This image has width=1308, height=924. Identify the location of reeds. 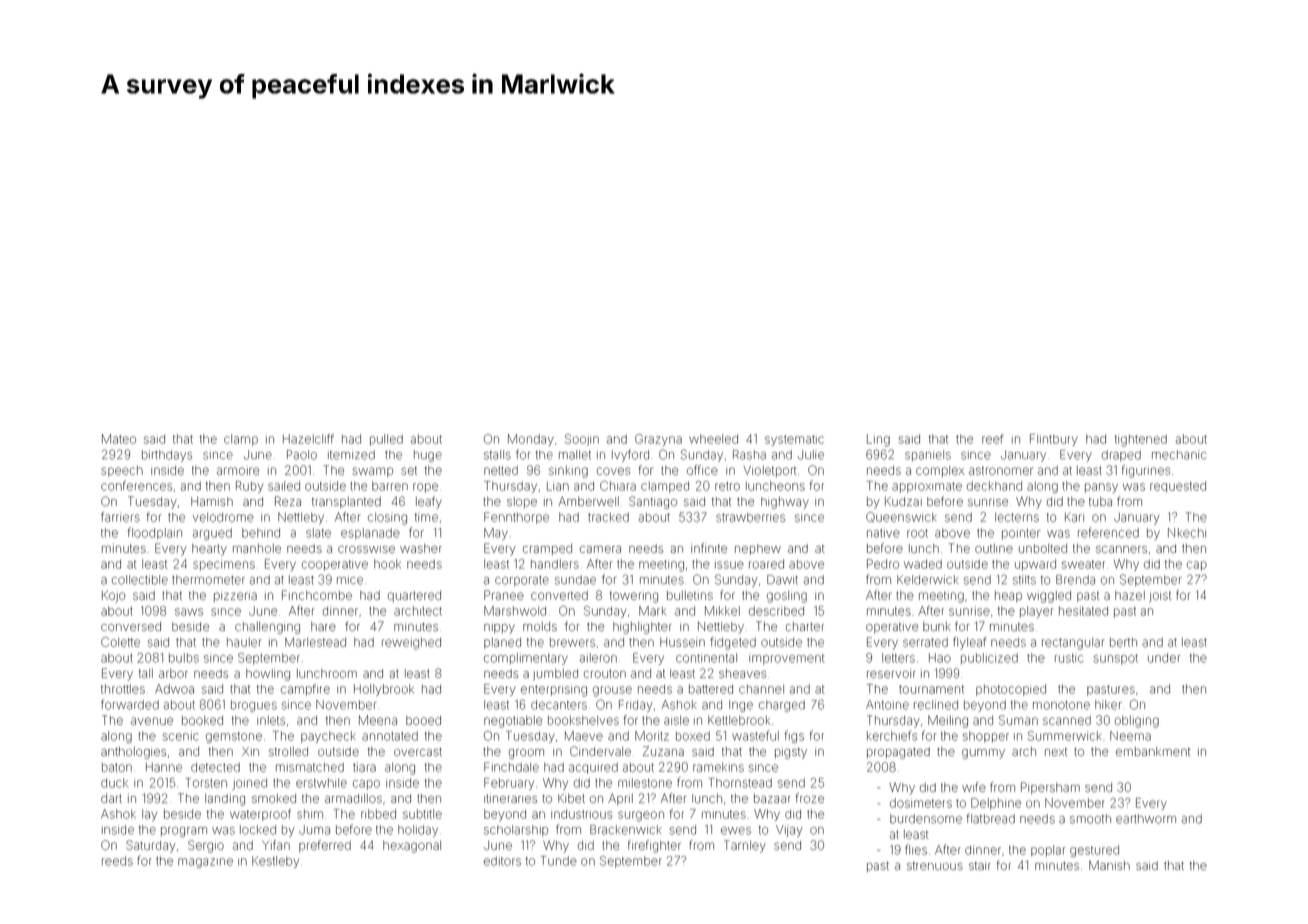
(117, 861).
